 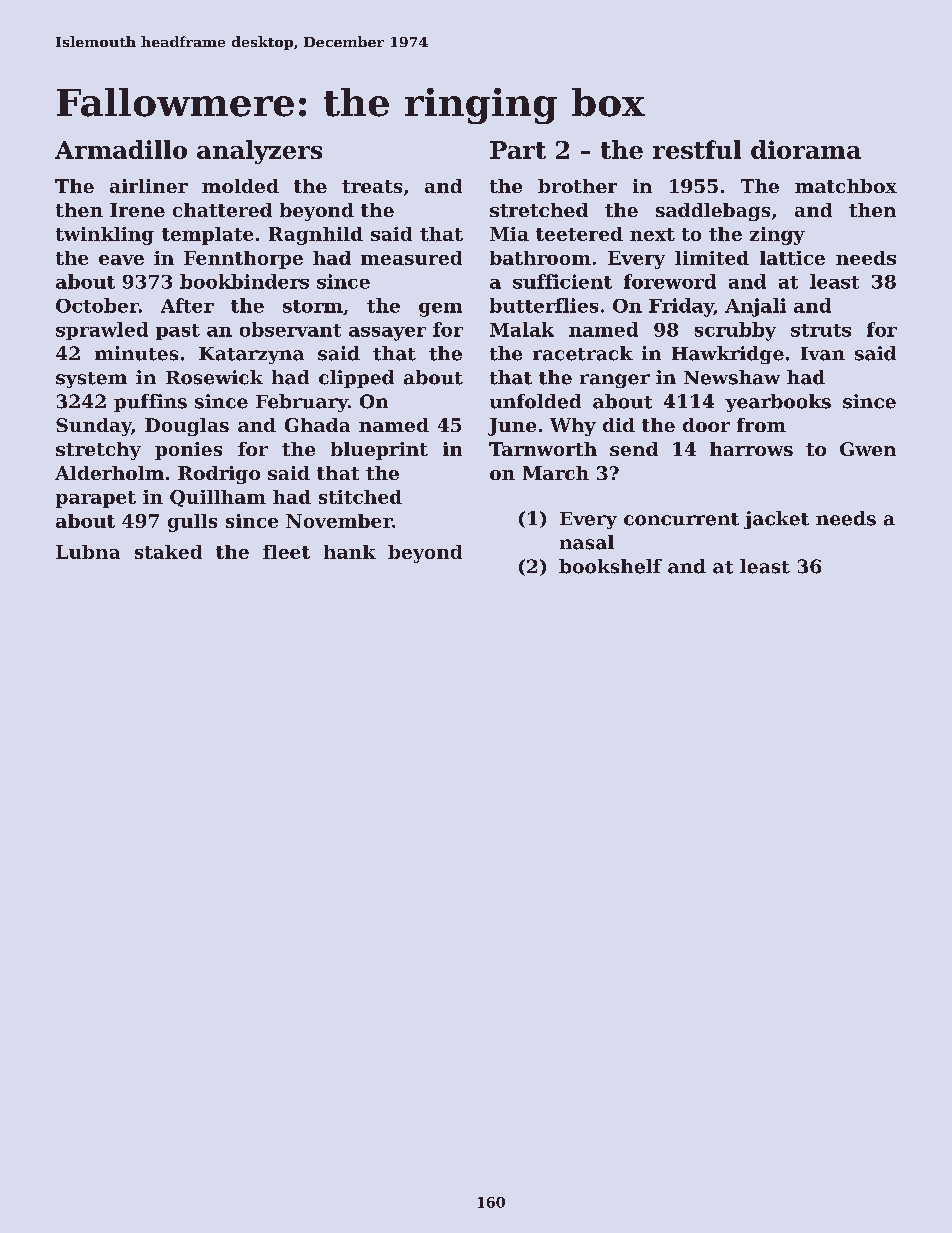 I want to click on staked, so click(x=168, y=552).
